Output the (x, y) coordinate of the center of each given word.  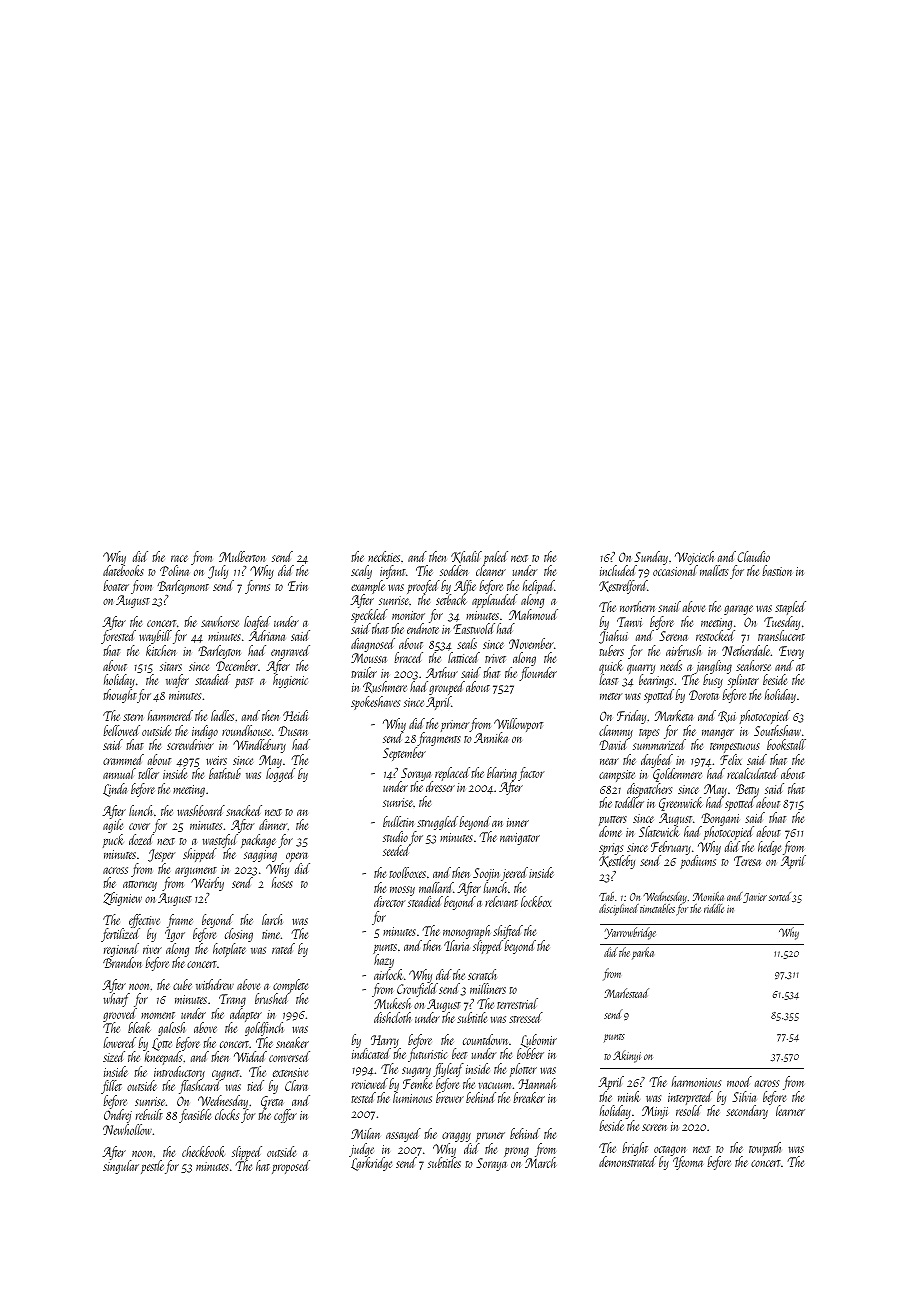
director (389, 901)
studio (395, 836)
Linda (115, 790)
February (671, 848)
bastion (777, 570)
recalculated (753, 773)
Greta (274, 1103)
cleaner (491, 571)
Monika (708, 896)
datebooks (123, 570)
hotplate (229, 950)
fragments (439, 739)
